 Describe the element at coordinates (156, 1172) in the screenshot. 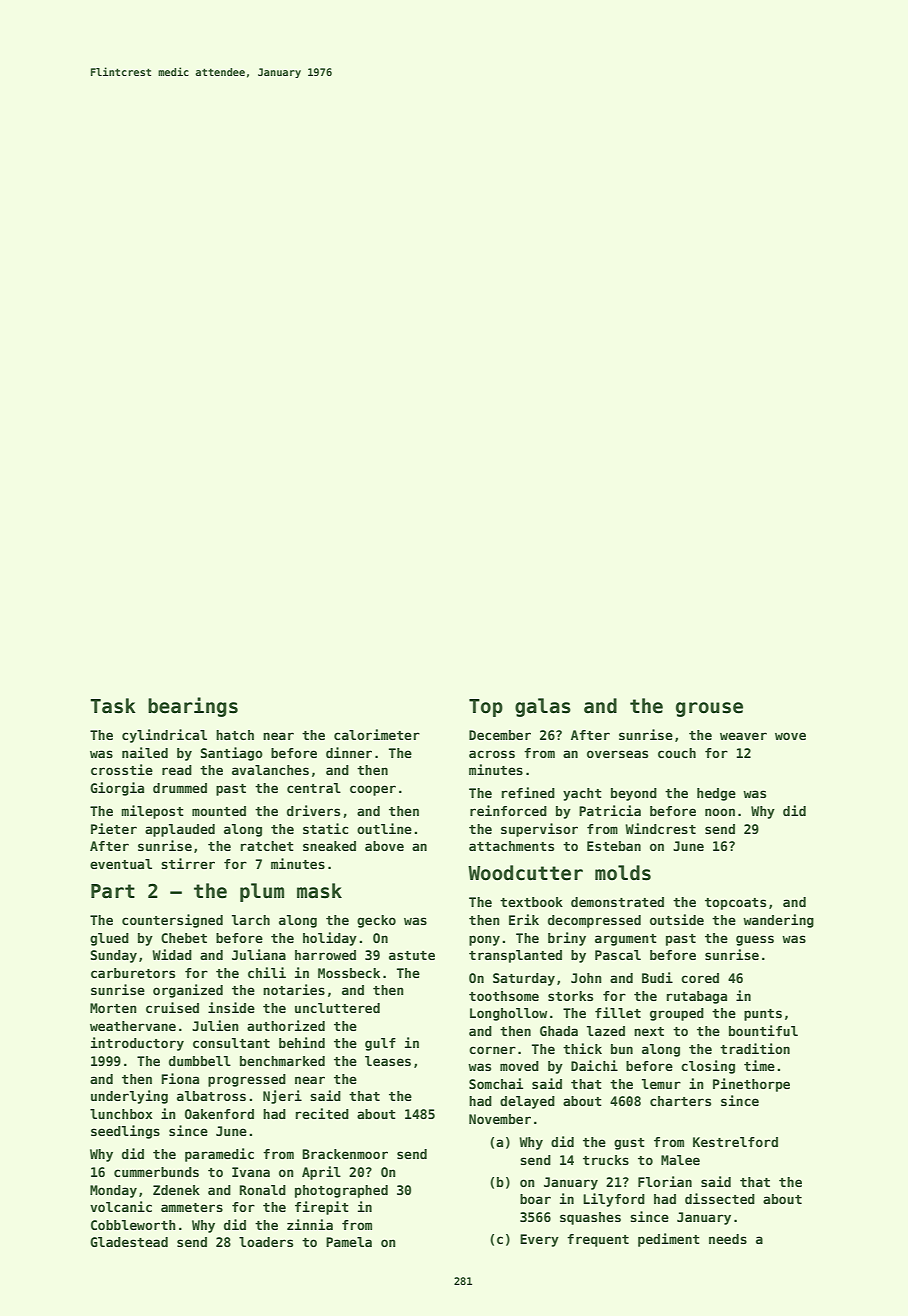

I see `cummerbunds` at that location.
